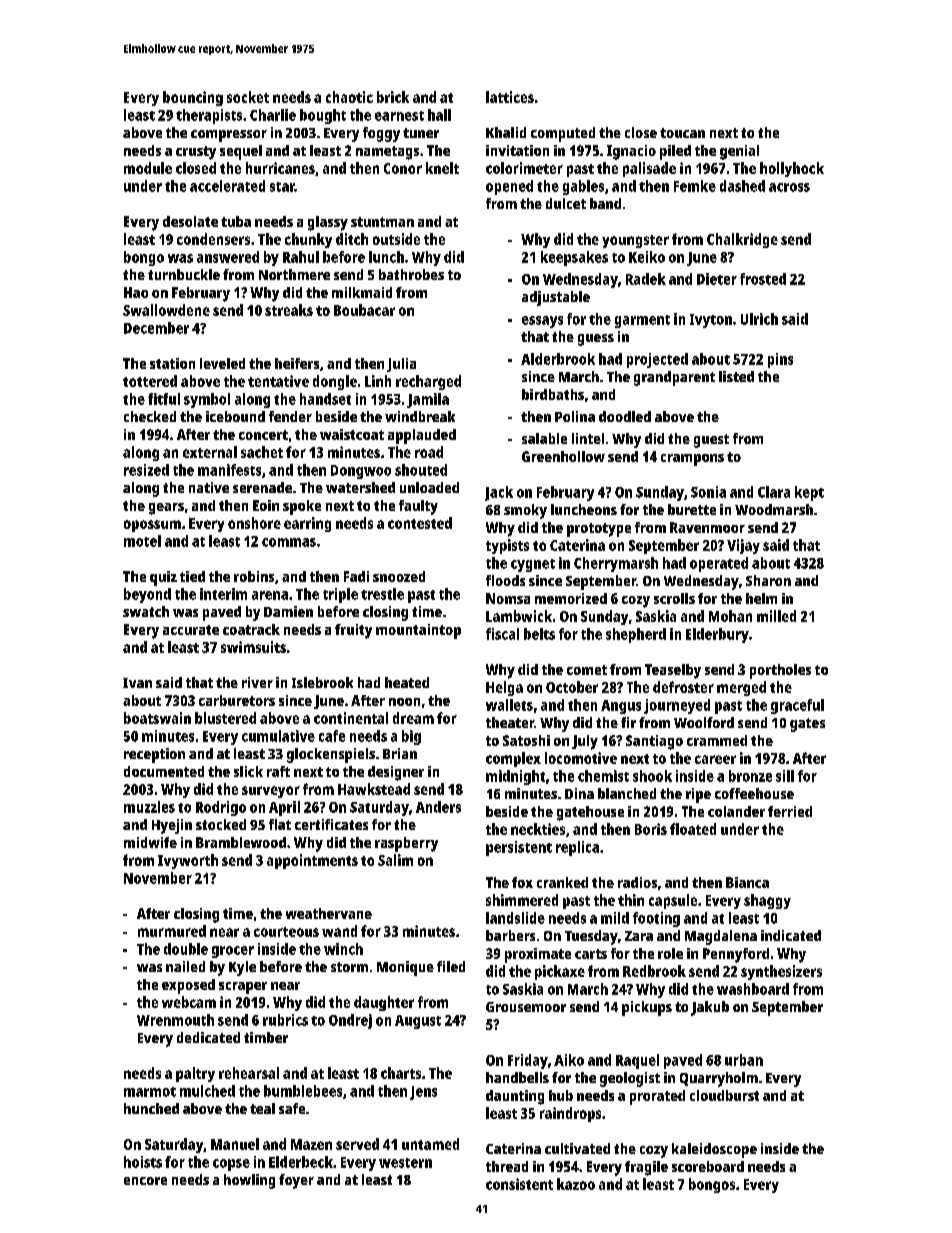 Image resolution: width=952 pixels, height=1233 pixels. I want to click on kaleidoscope, so click(714, 1150).
